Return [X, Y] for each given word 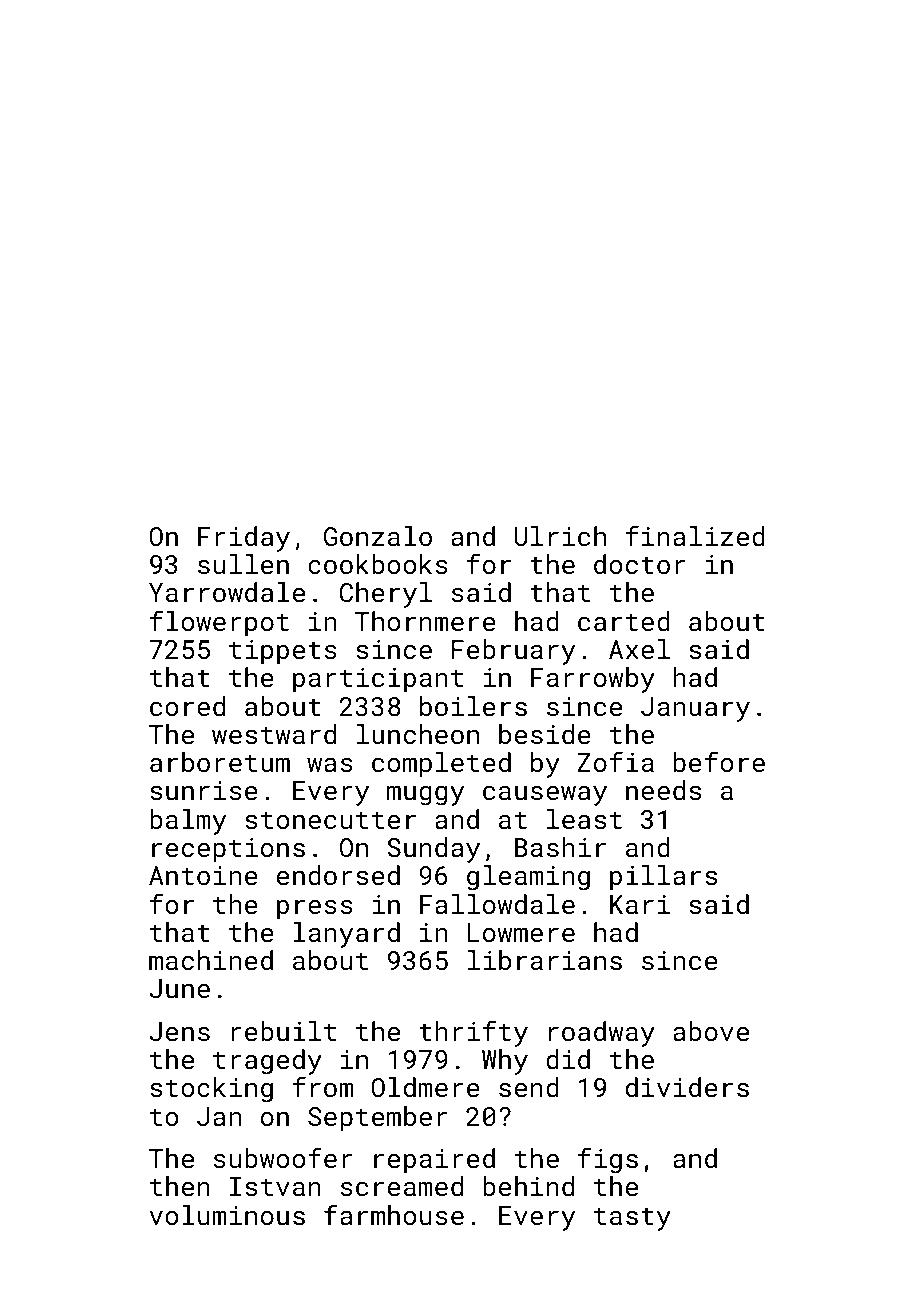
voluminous [227, 1215]
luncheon [418, 734]
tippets [283, 652]
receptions [228, 850]
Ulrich [560, 536]
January [695, 709]
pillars [663, 878]
